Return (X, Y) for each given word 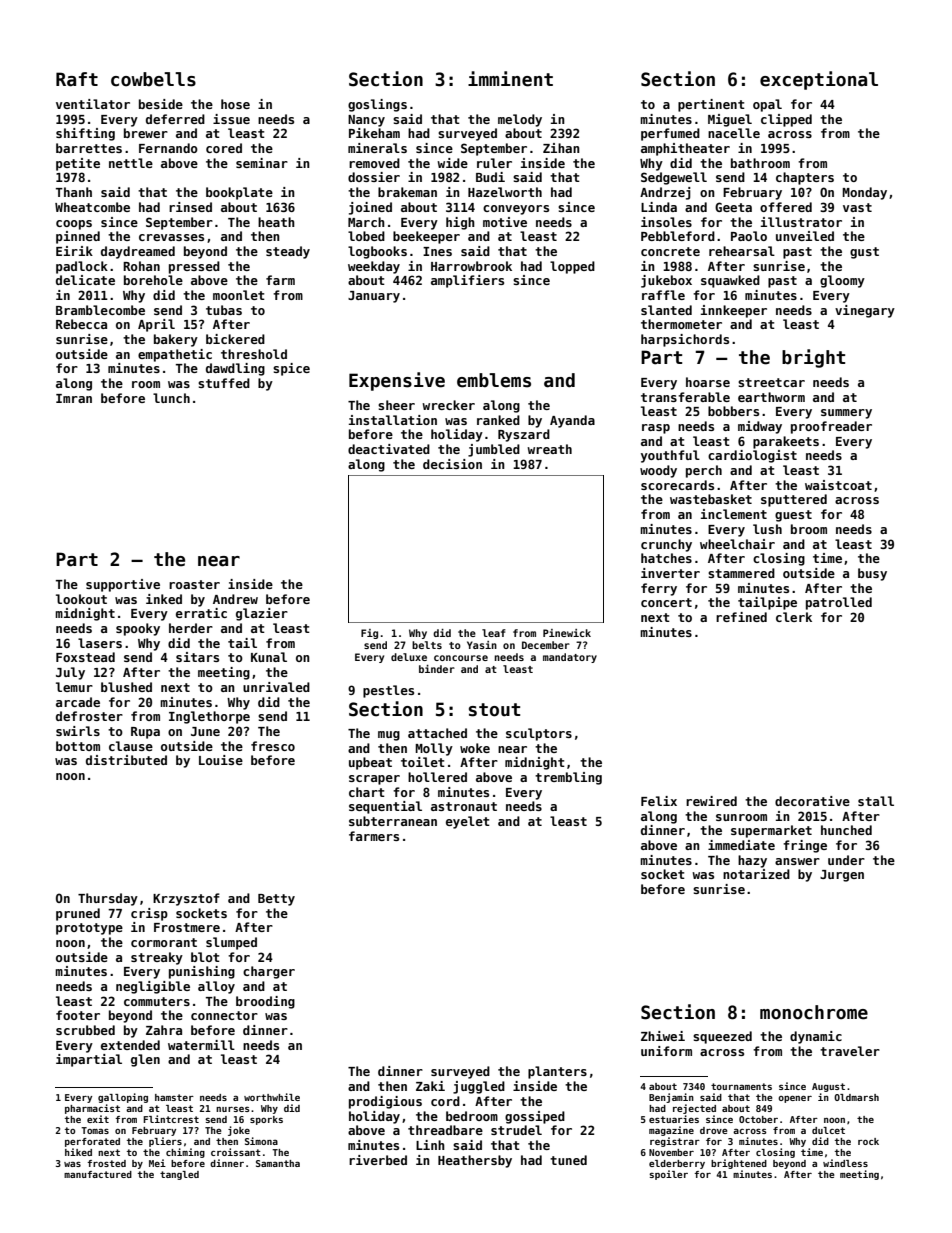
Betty (276, 900)
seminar (262, 163)
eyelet (468, 822)
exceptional (819, 80)
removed (374, 163)
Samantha (278, 1163)
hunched (846, 830)
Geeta (733, 207)
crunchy (666, 545)
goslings (377, 105)
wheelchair (737, 544)
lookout (81, 599)
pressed (194, 267)
